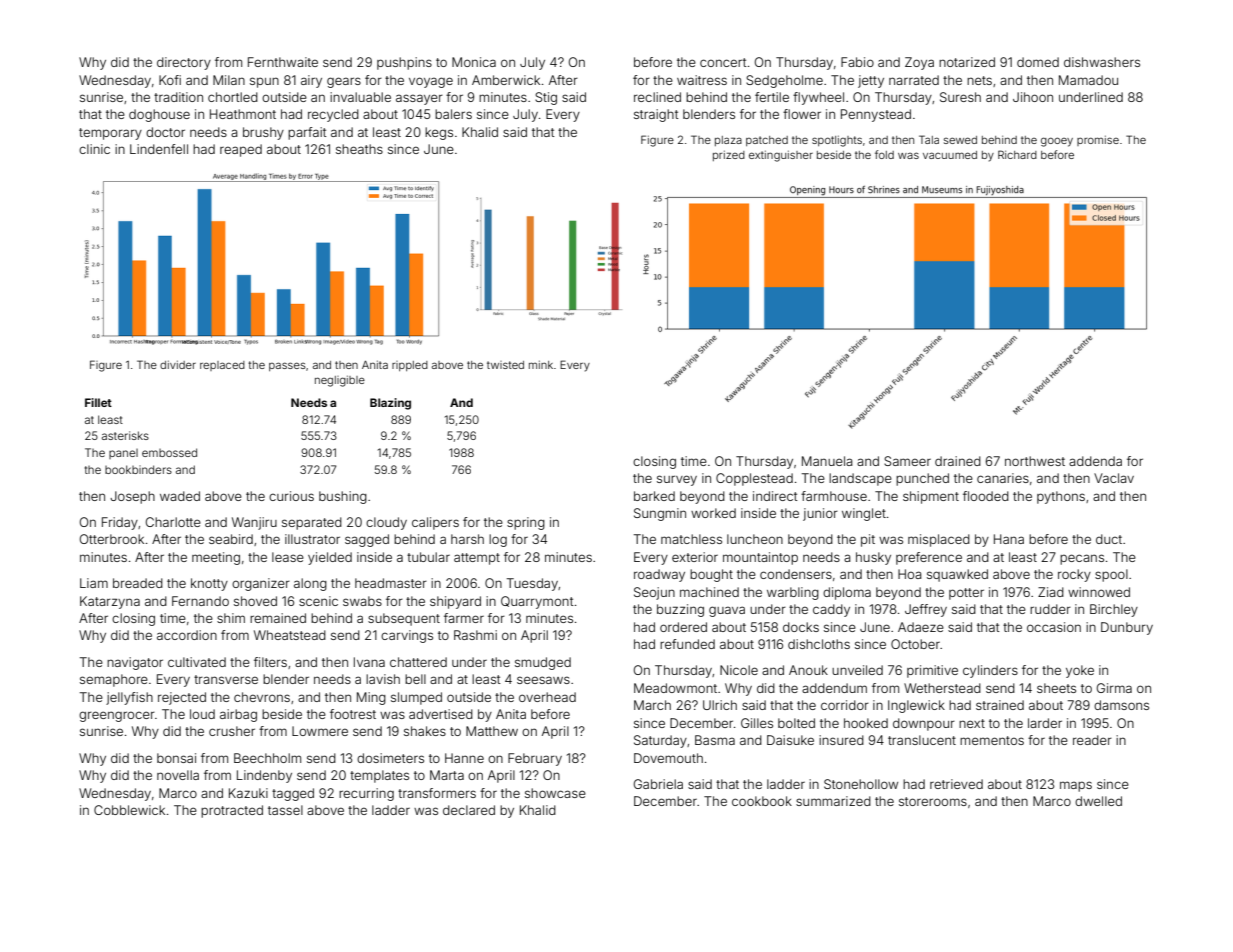 The image size is (1233, 952). What do you see at coordinates (992, 740) in the screenshot?
I see `mementos` at bounding box center [992, 740].
